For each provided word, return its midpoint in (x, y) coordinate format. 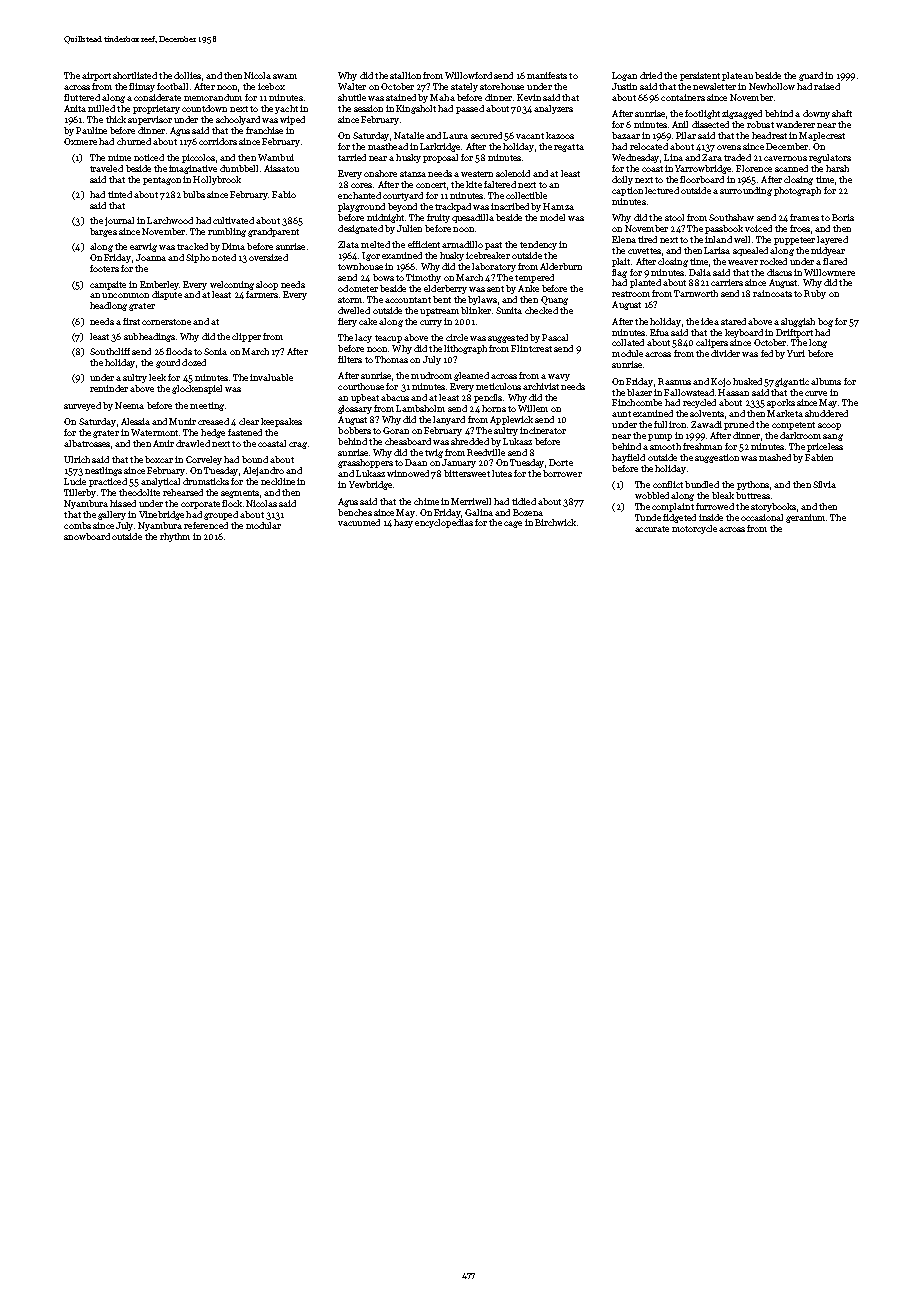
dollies (187, 75)
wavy (559, 377)
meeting (207, 406)
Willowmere (829, 272)
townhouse (360, 266)
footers (104, 268)
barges (103, 232)
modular (263, 525)
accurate (652, 529)
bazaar (626, 135)
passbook (724, 229)
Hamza (558, 206)
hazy (403, 523)
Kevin (529, 97)
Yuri (796, 353)
